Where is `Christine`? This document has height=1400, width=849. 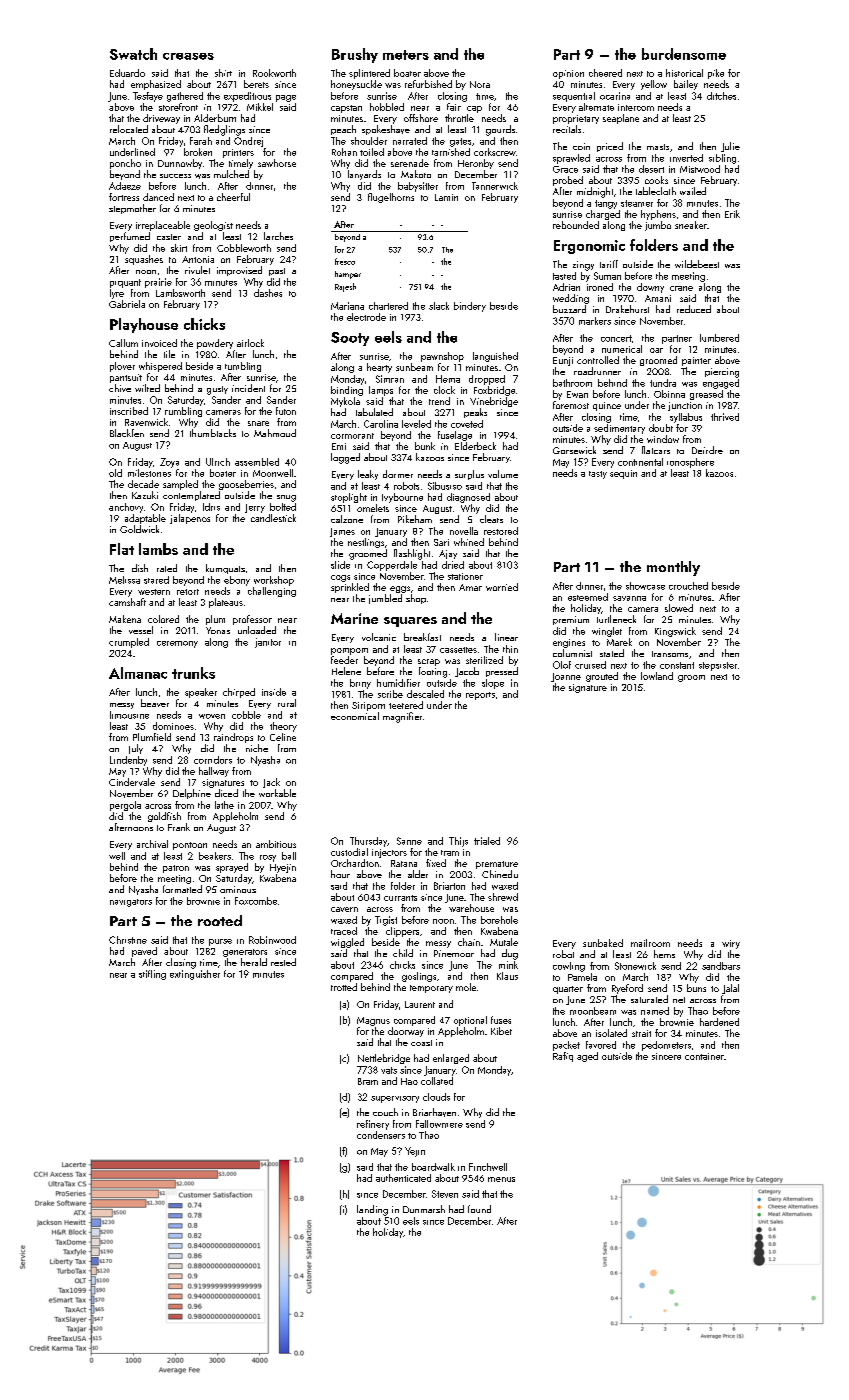 Christine is located at coordinates (128, 940).
